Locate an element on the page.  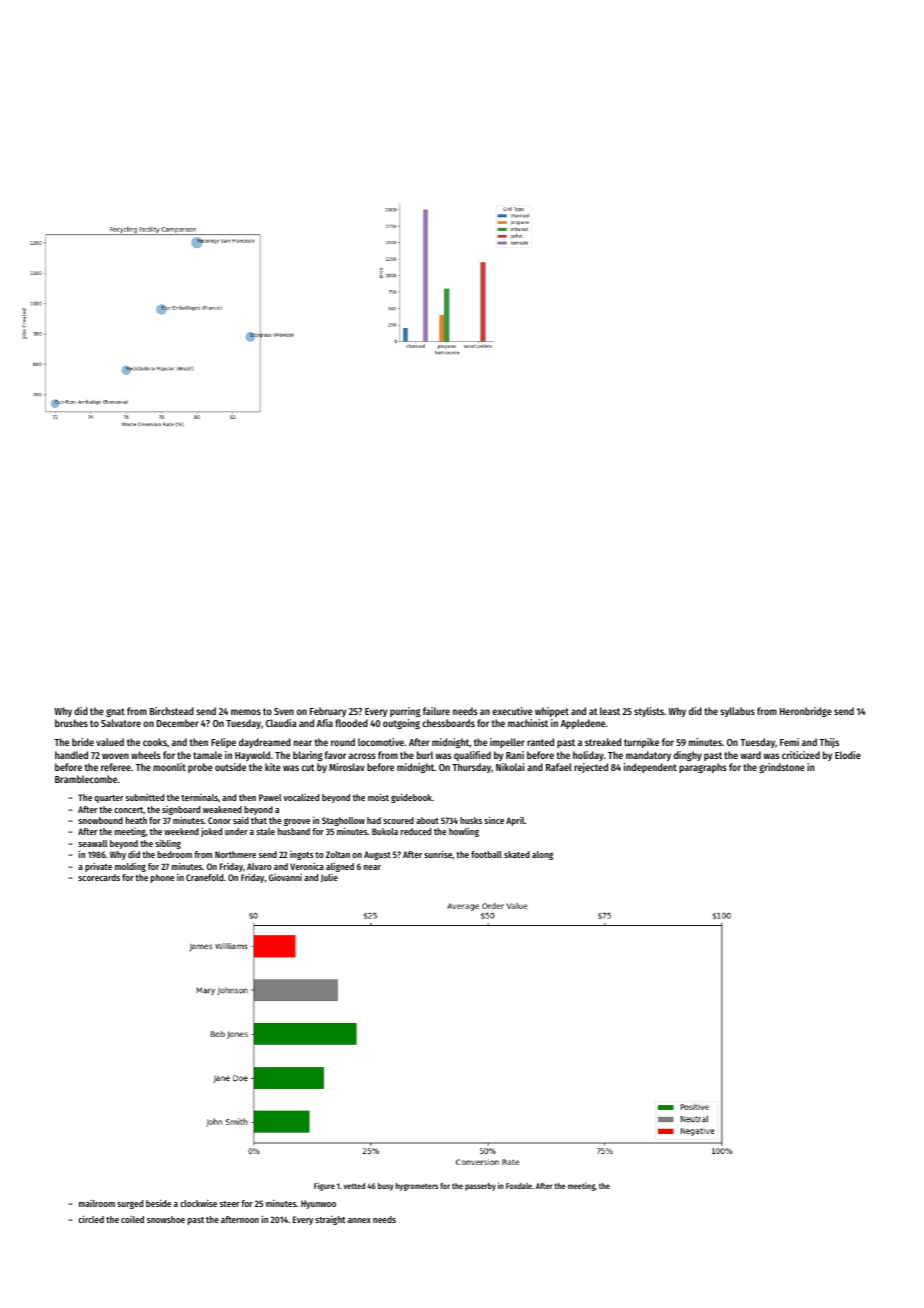
bride is located at coordinates (83, 742).
